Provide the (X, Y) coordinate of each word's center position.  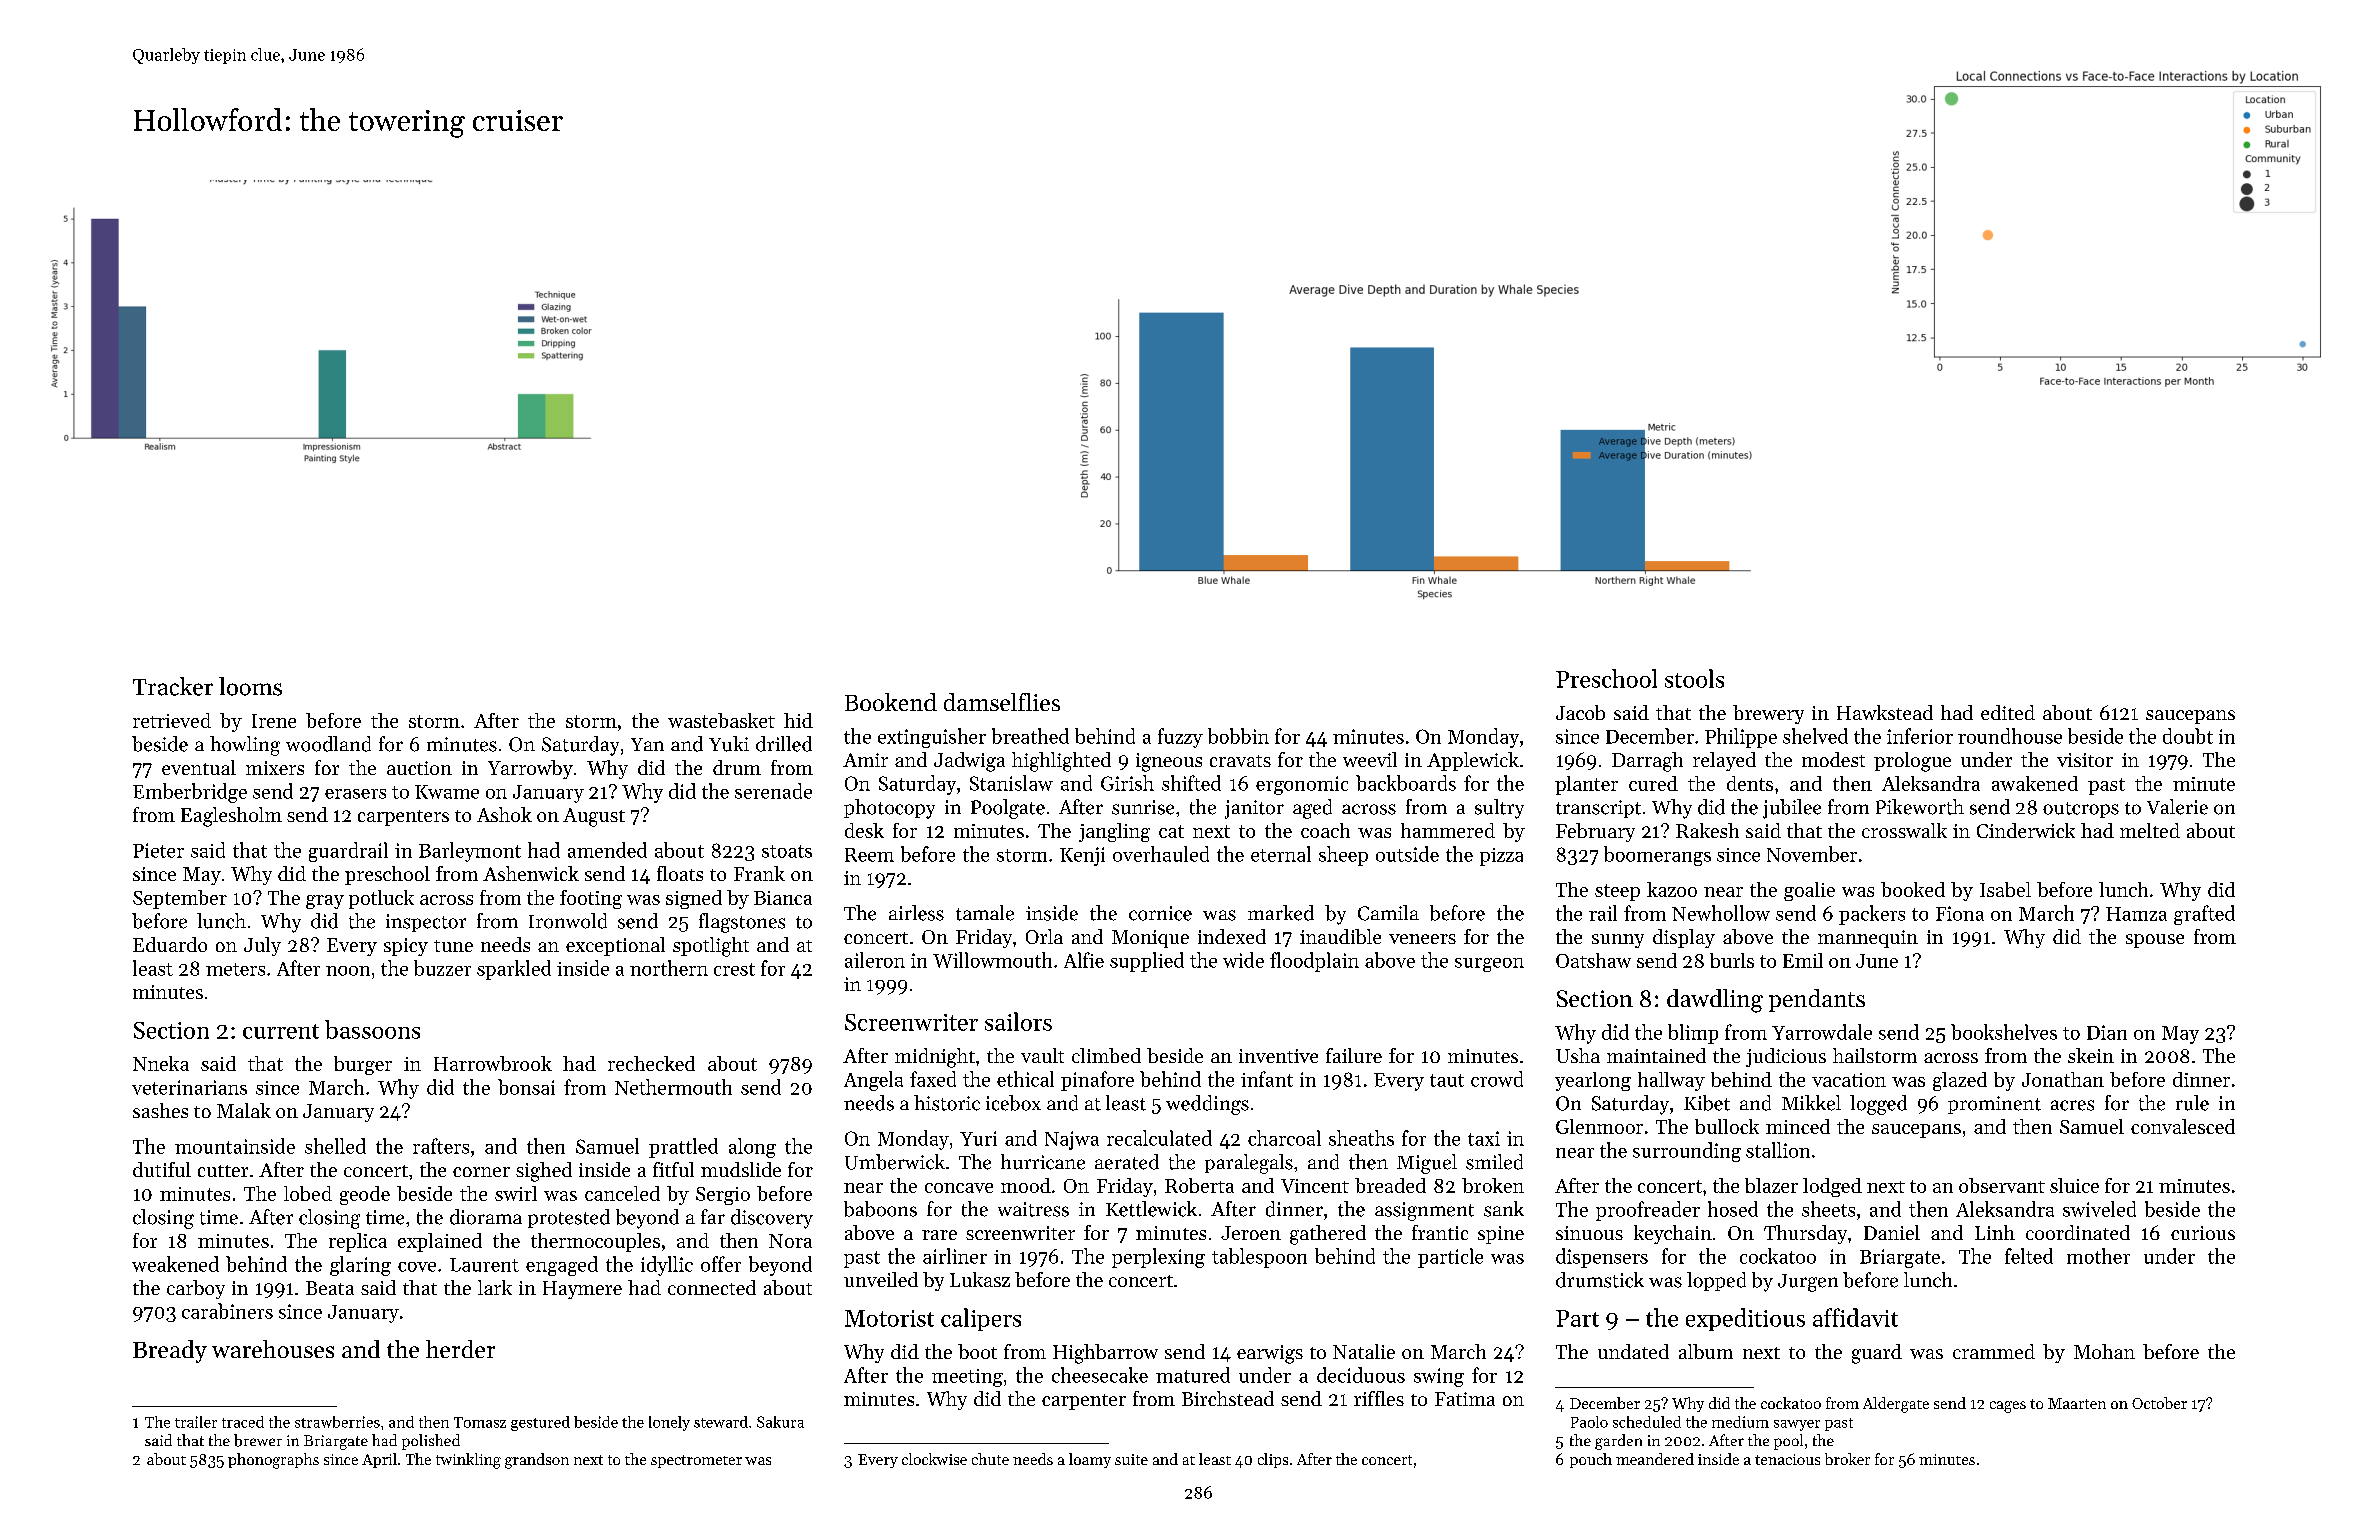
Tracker (173, 686)
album (1706, 1351)
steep (1617, 892)
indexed (1232, 936)
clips (1273, 1460)
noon (348, 971)
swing (1439, 1377)
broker (1847, 1459)
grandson (537, 1461)
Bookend (891, 702)
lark (495, 1287)
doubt (2188, 736)
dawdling (1715, 1001)
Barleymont (470, 852)
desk (864, 830)
